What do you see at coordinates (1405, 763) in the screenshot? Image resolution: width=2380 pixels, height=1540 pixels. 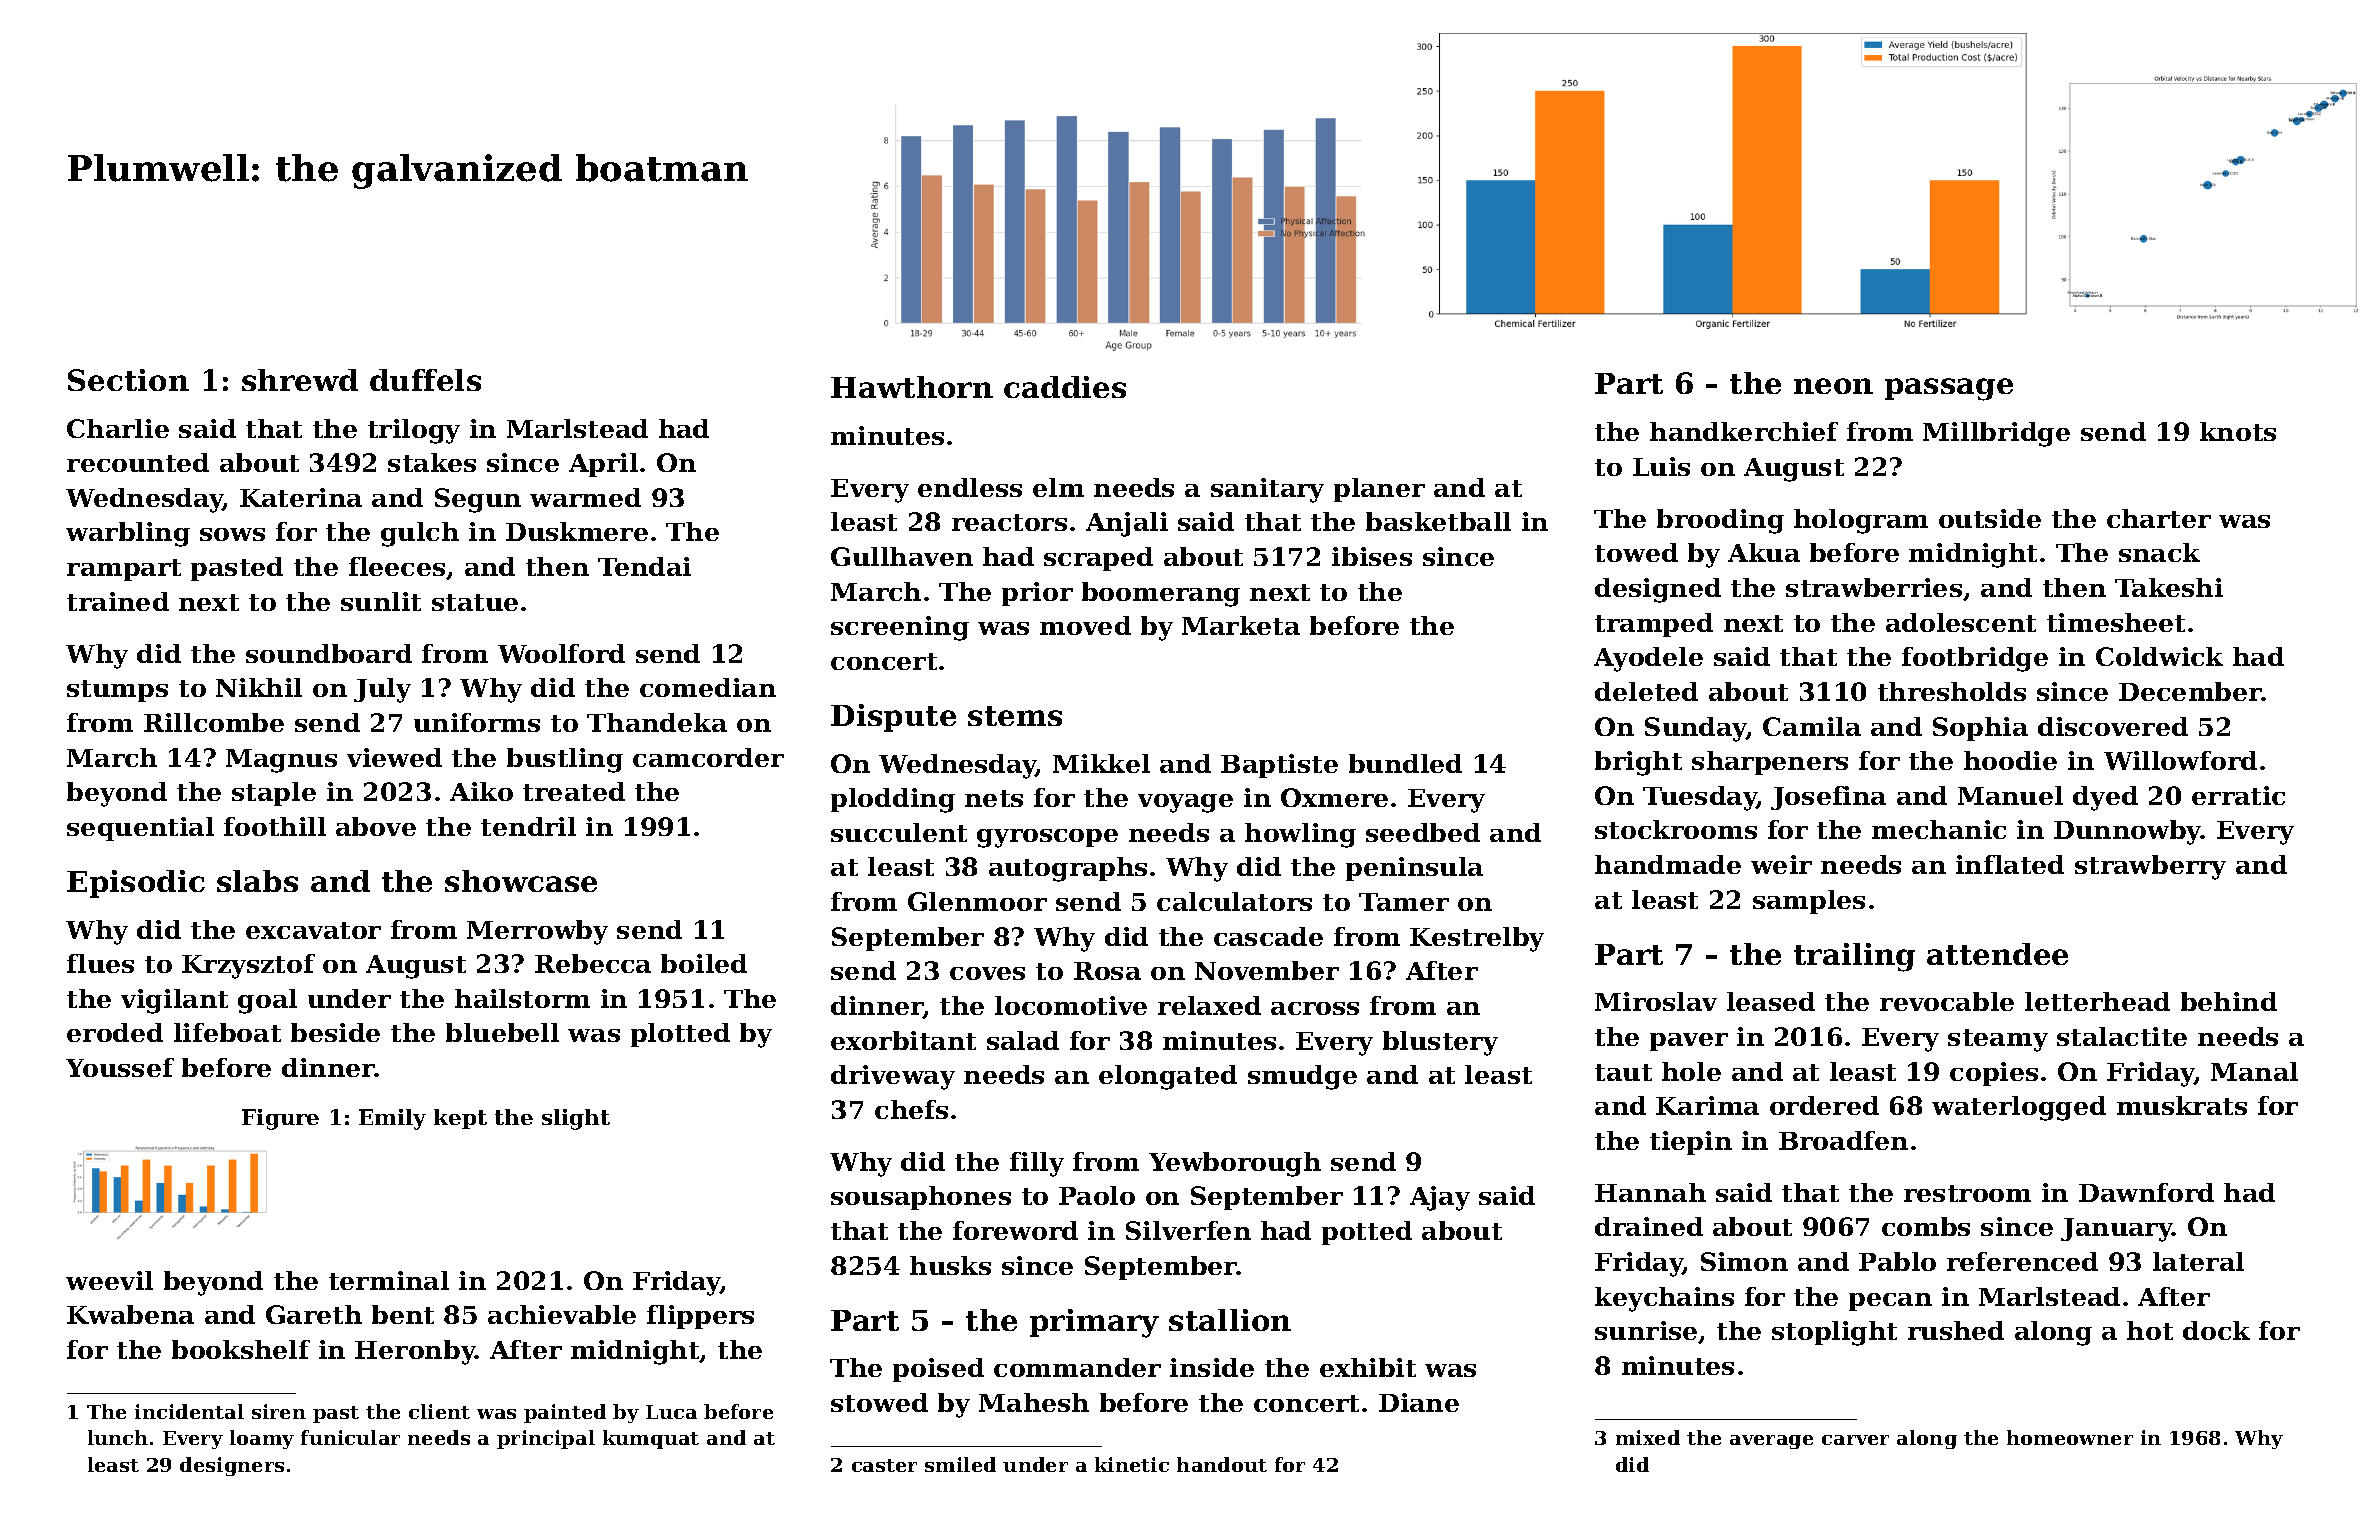 I see `bundled` at bounding box center [1405, 763].
